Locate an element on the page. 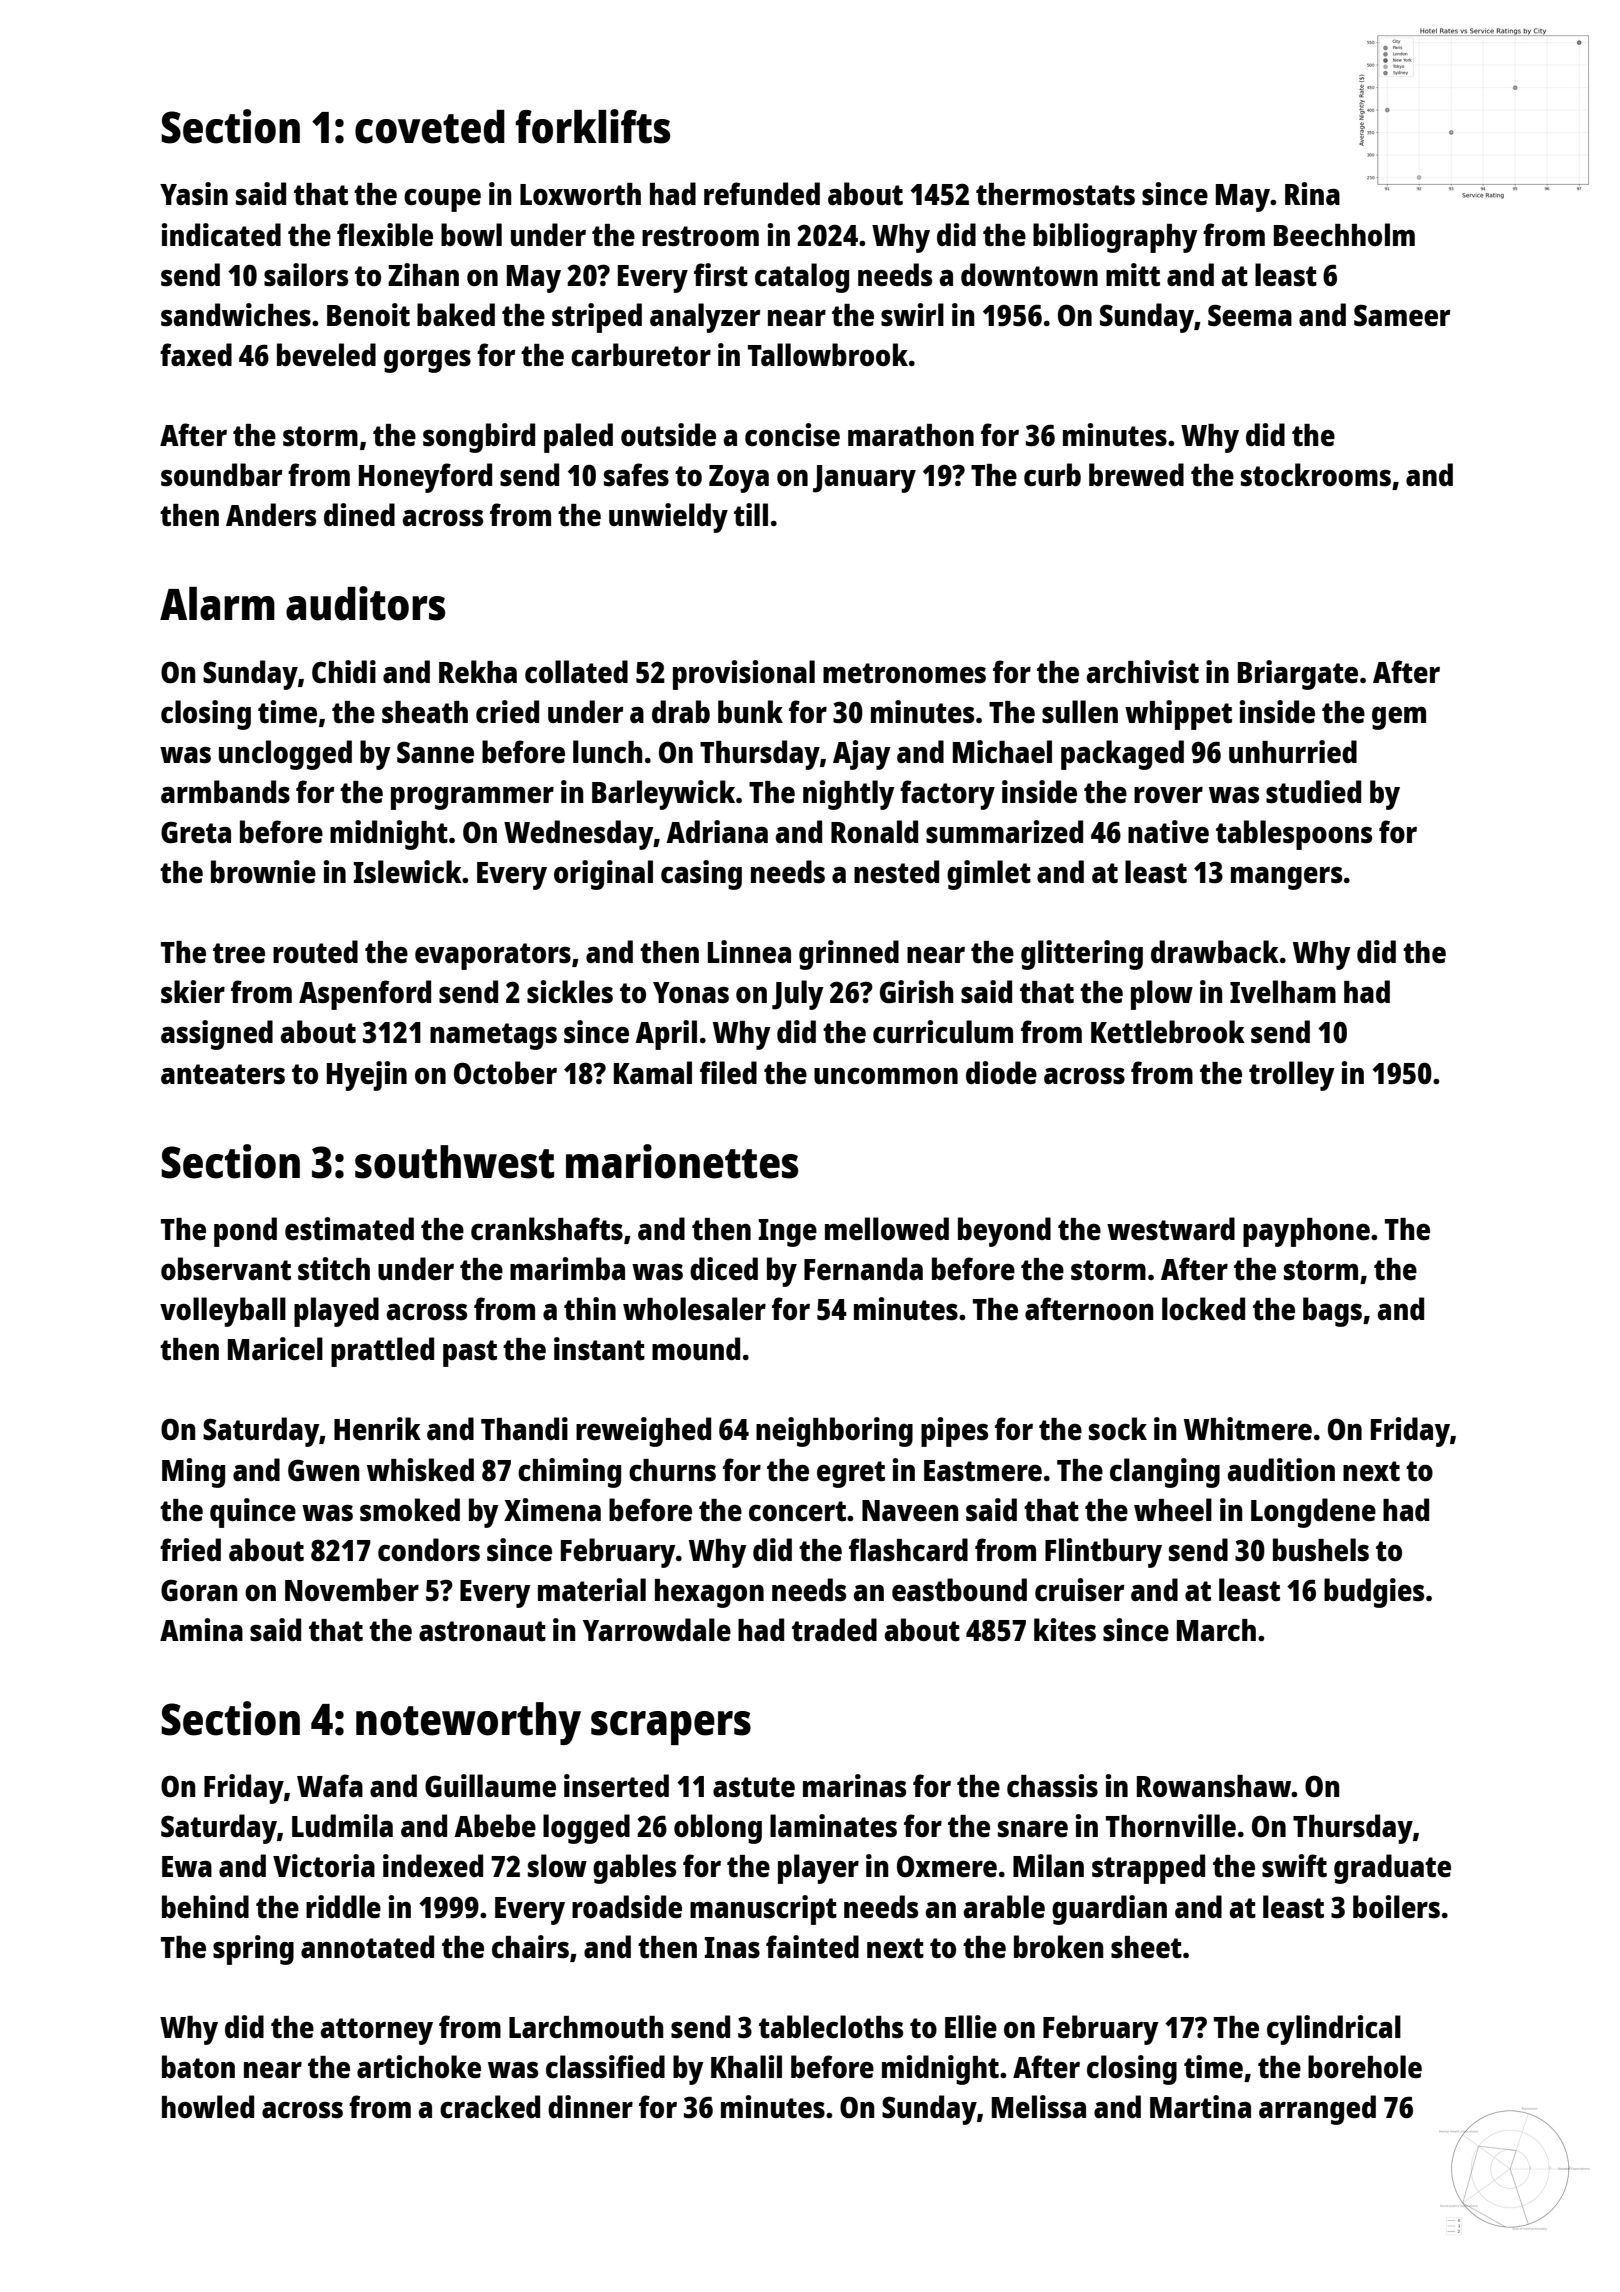 This page has width=1620, height=2292. brewed is located at coordinates (1136, 475).
